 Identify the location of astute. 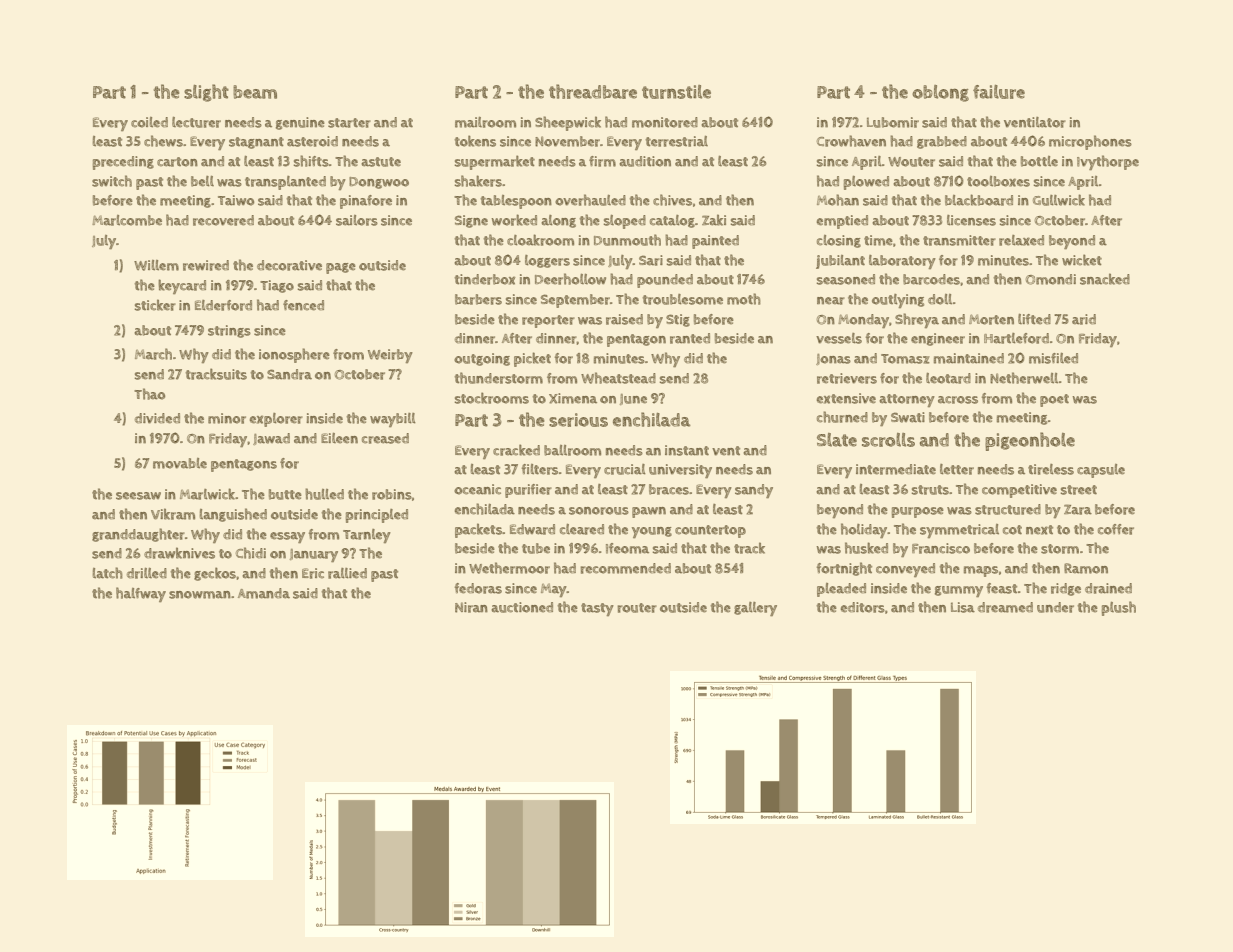
(381, 162).
